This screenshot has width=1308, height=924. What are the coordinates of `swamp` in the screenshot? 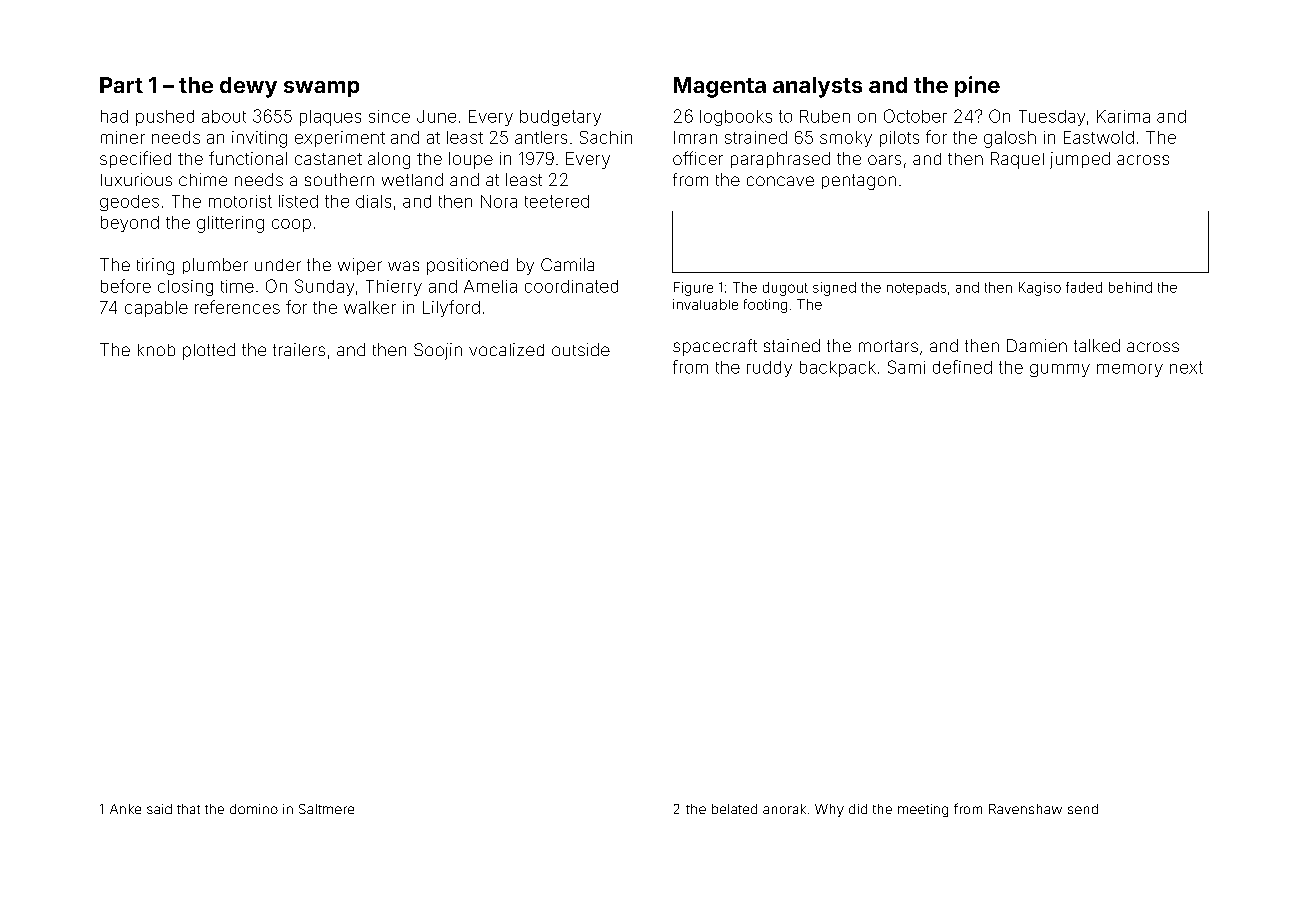 It's located at (321, 89).
